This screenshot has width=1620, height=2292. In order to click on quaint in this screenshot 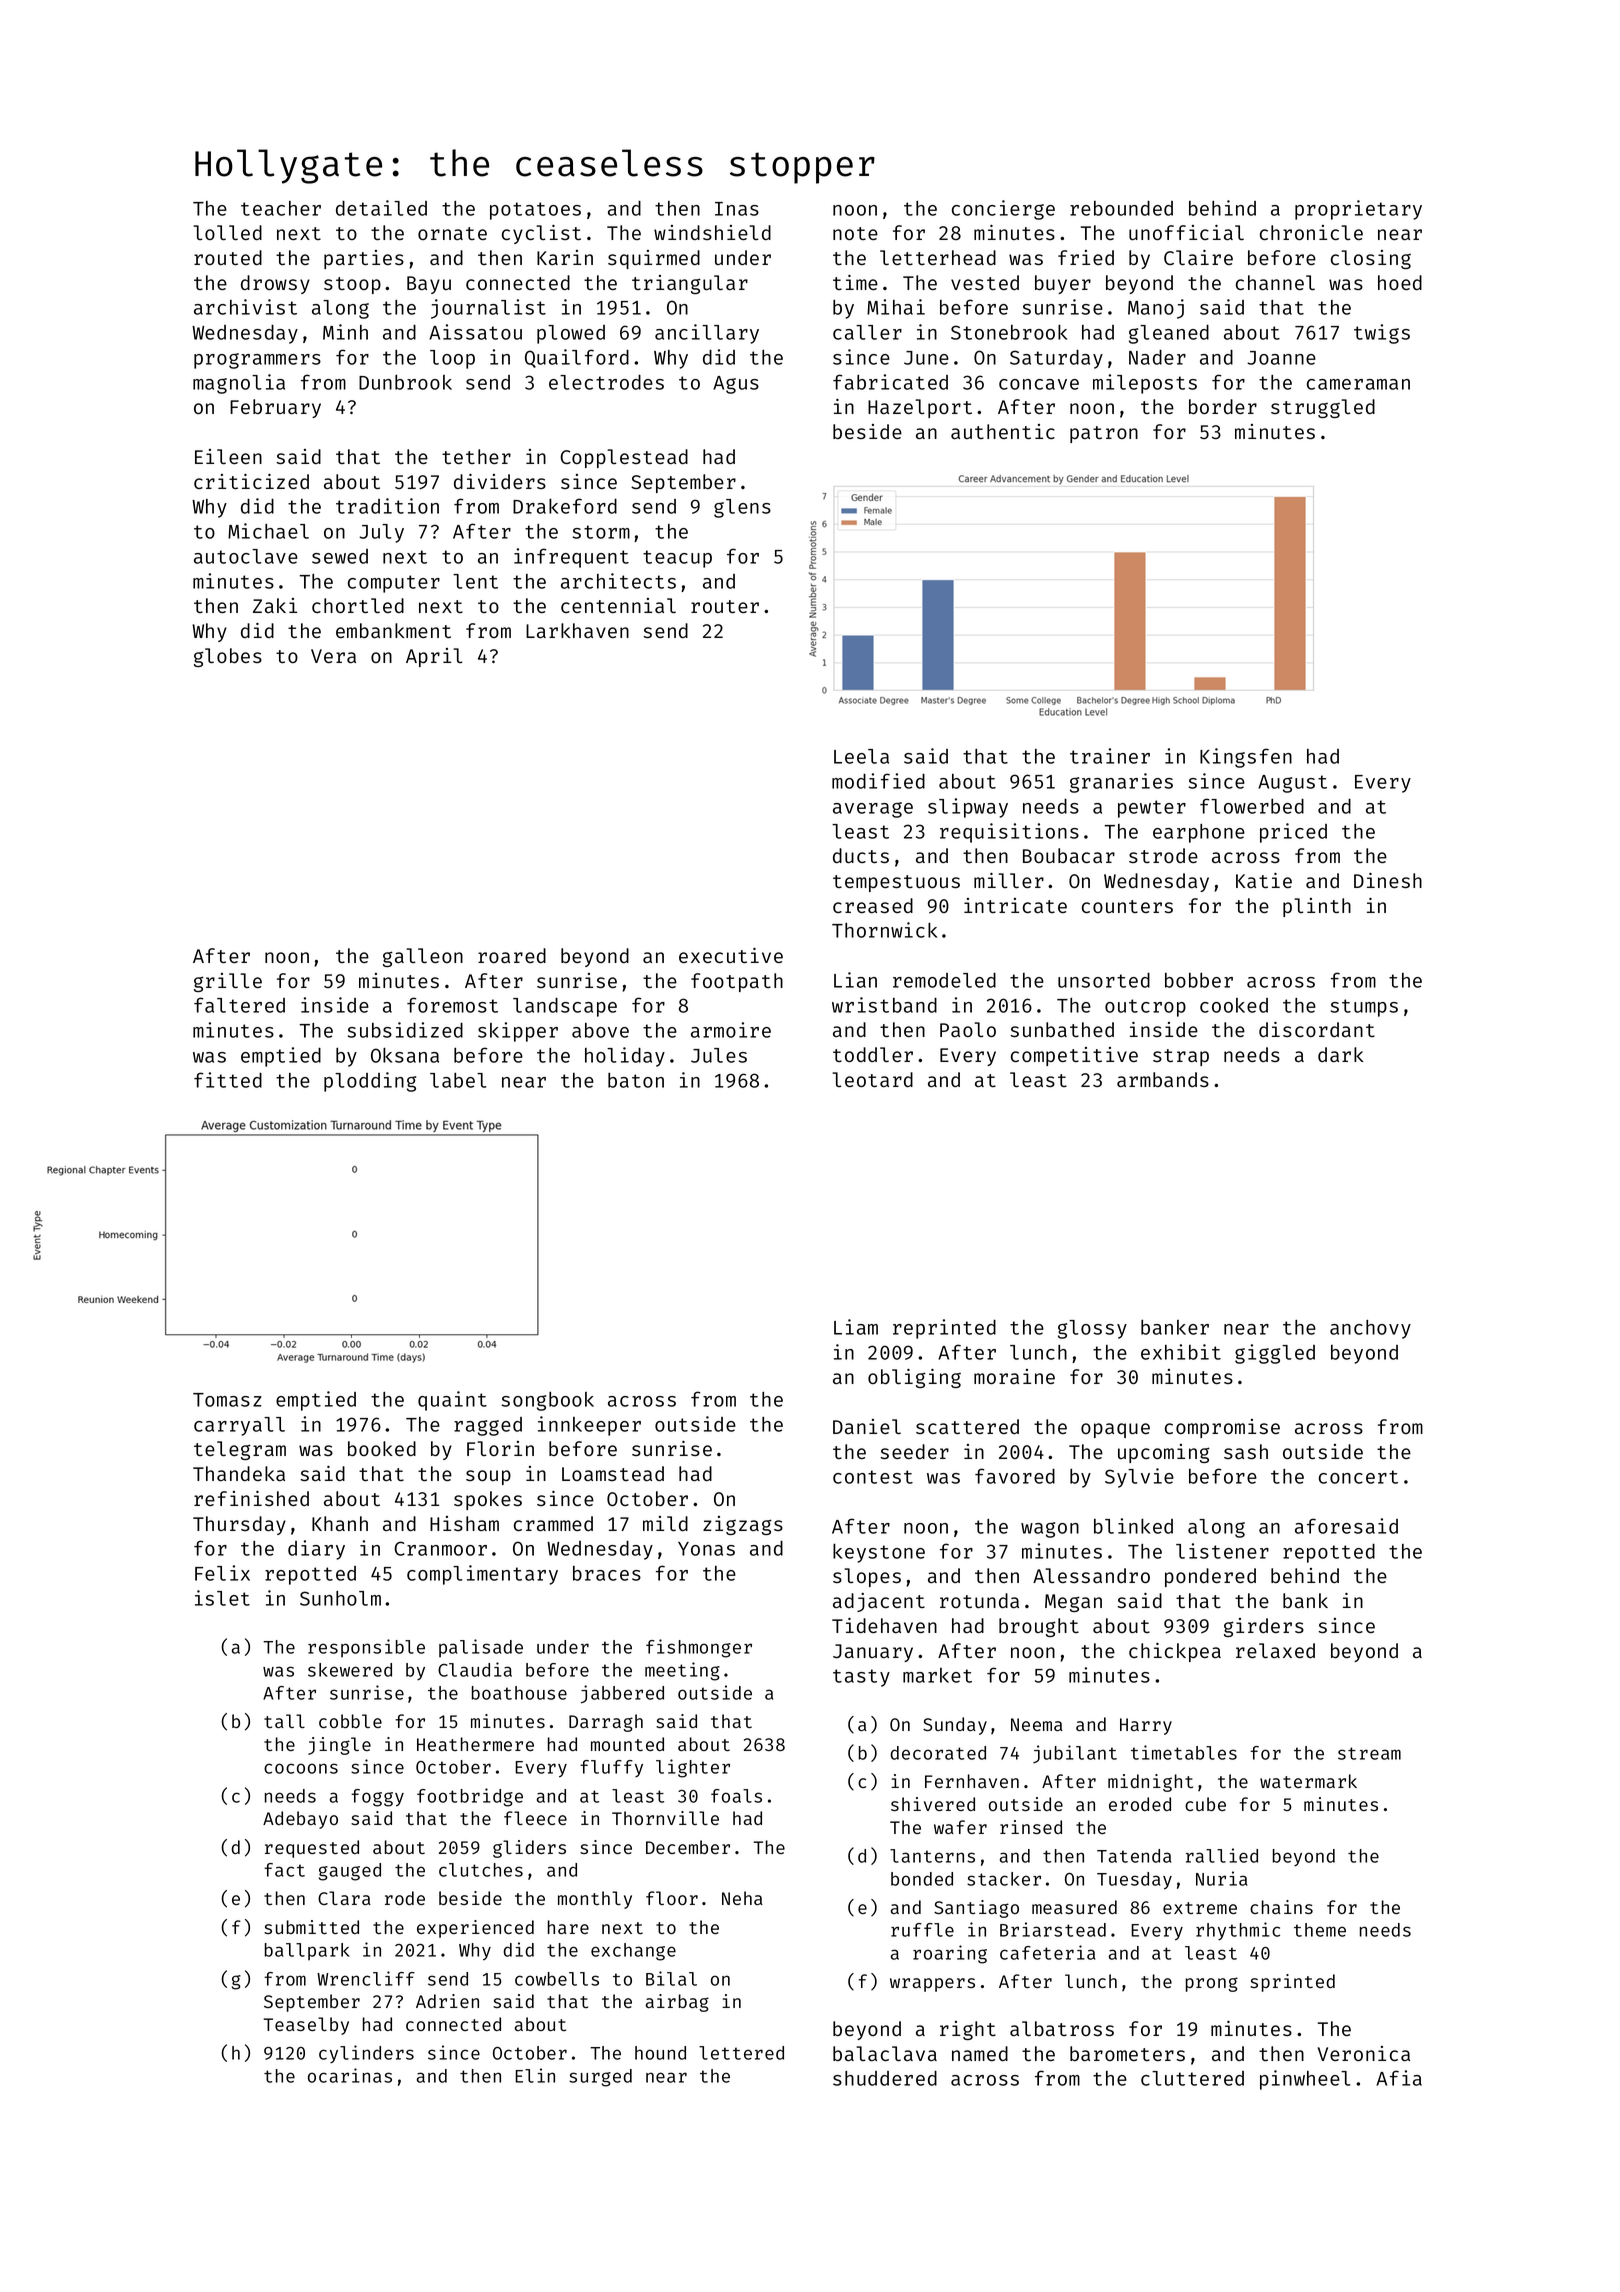, I will do `click(452, 1401)`.
